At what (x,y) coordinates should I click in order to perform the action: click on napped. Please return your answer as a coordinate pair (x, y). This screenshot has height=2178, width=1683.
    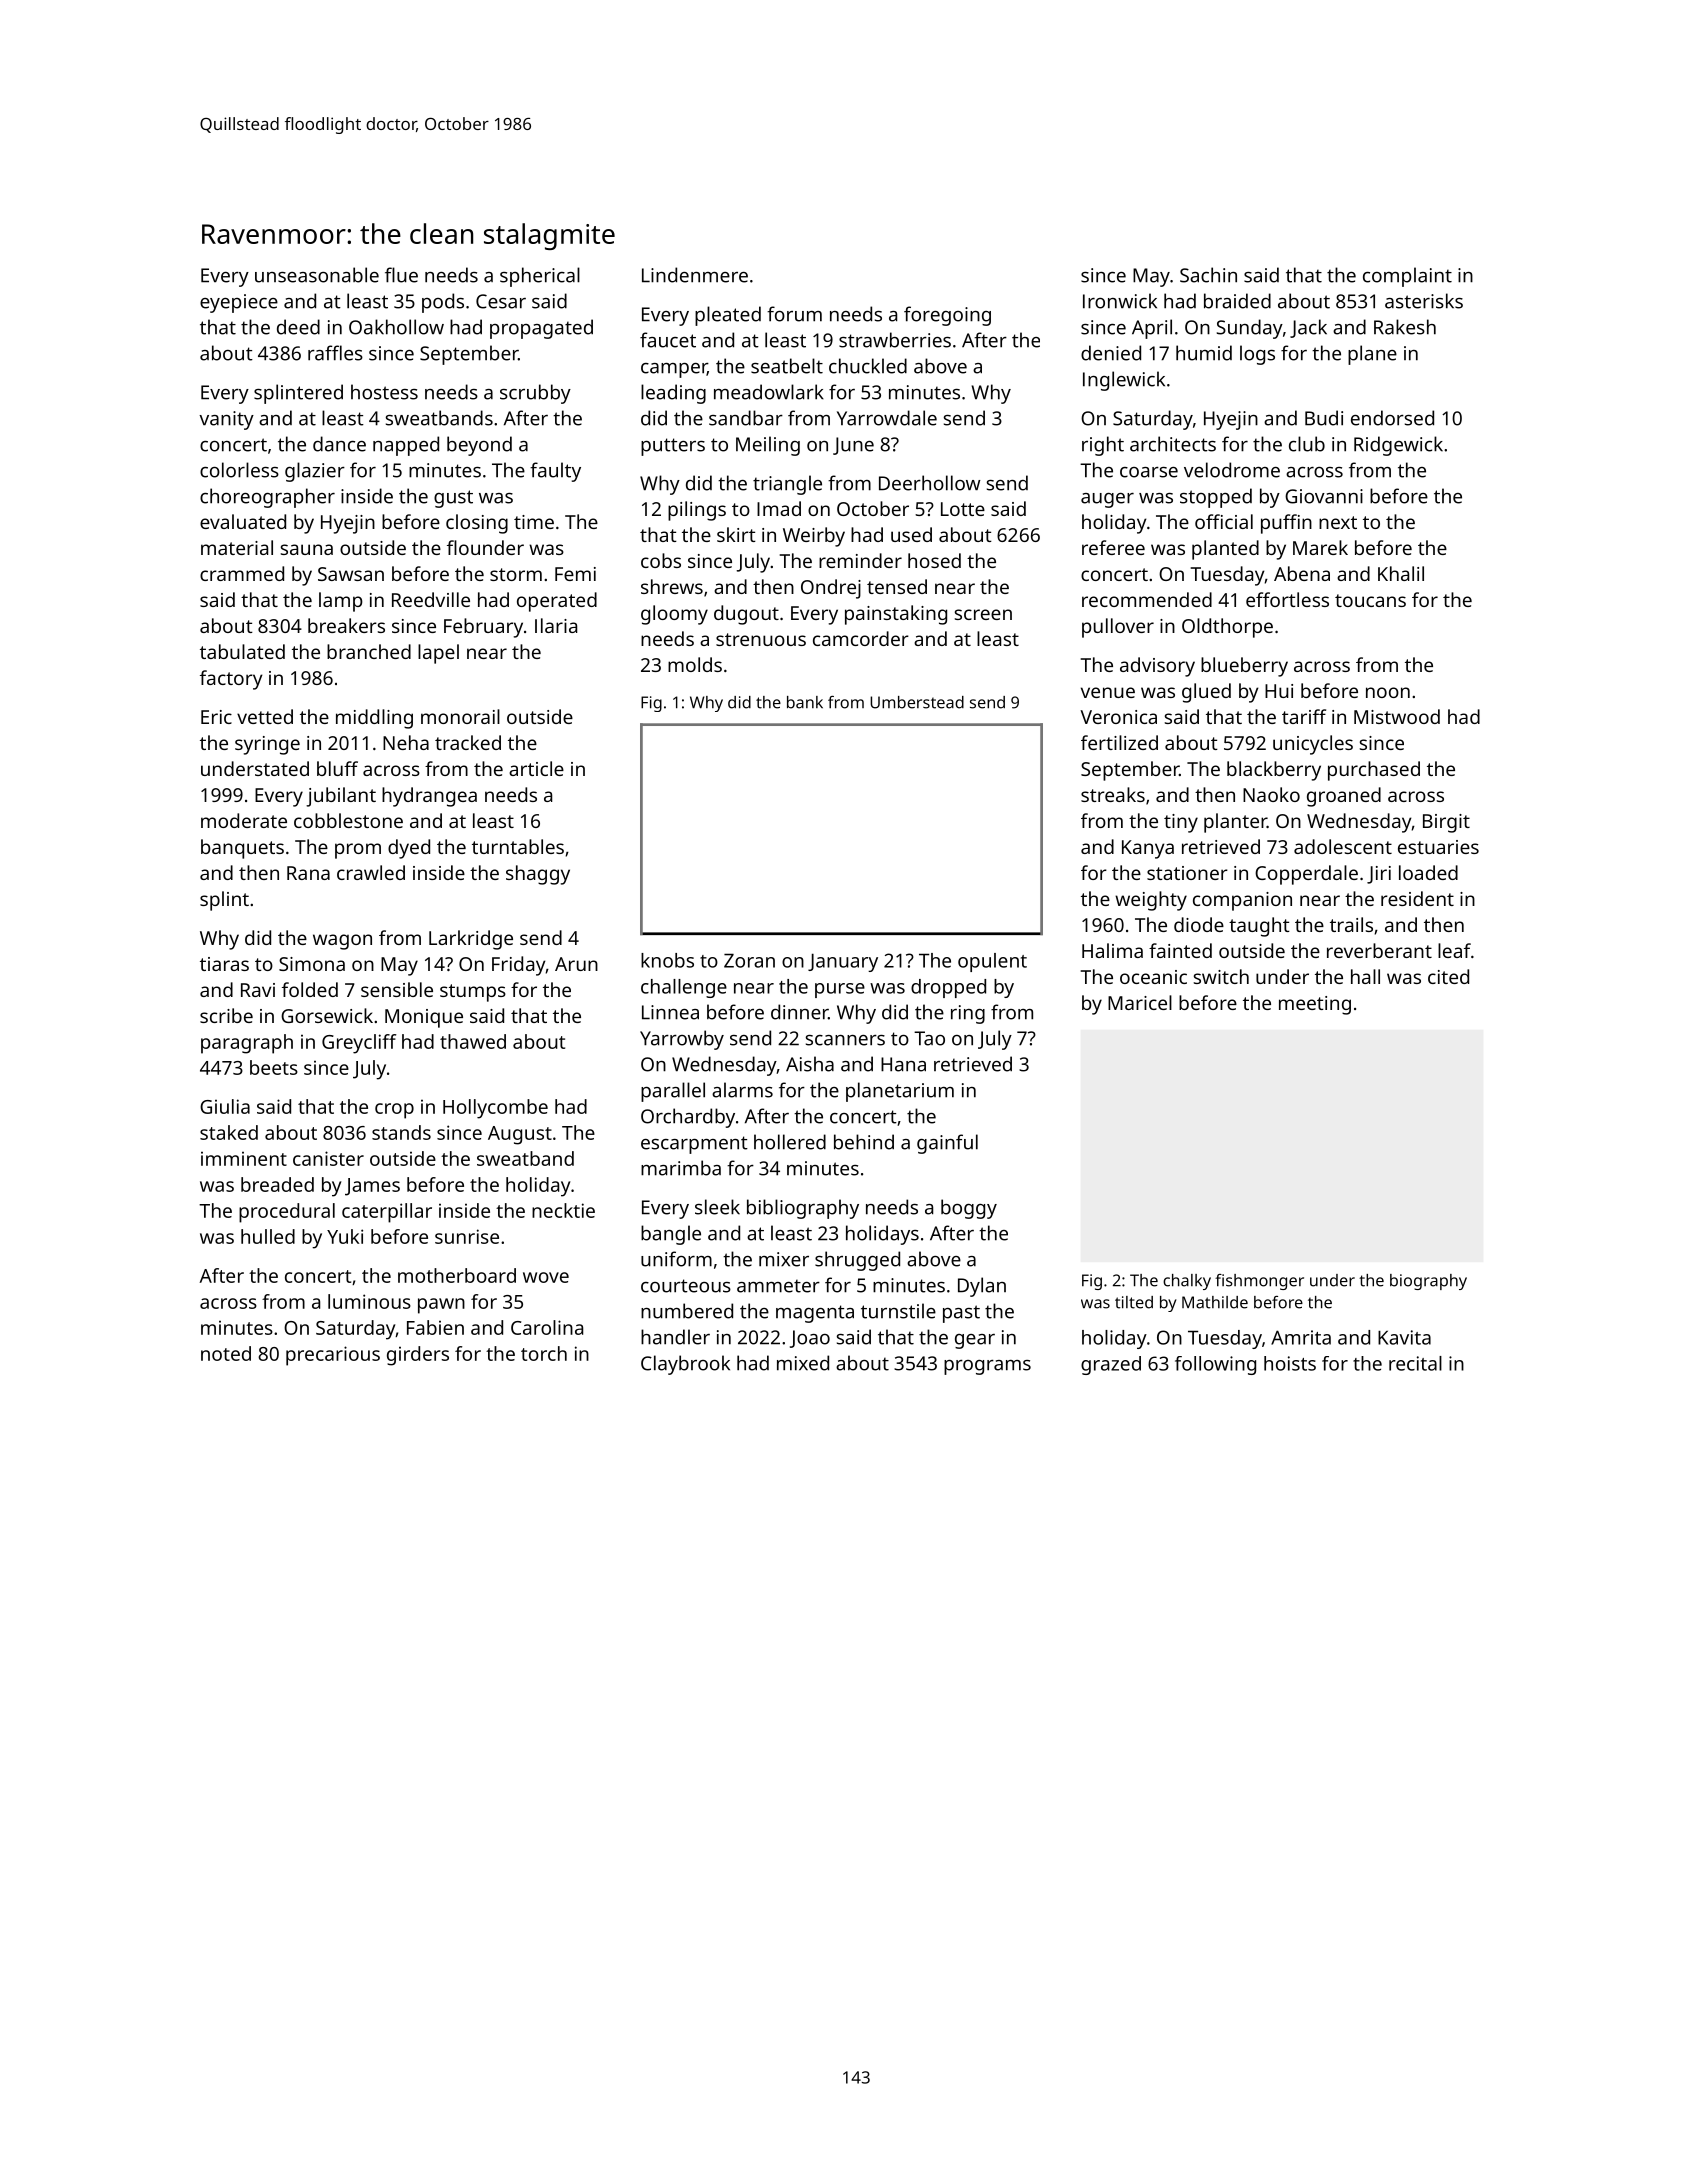
    Looking at the image, I should click on (406, 446).
